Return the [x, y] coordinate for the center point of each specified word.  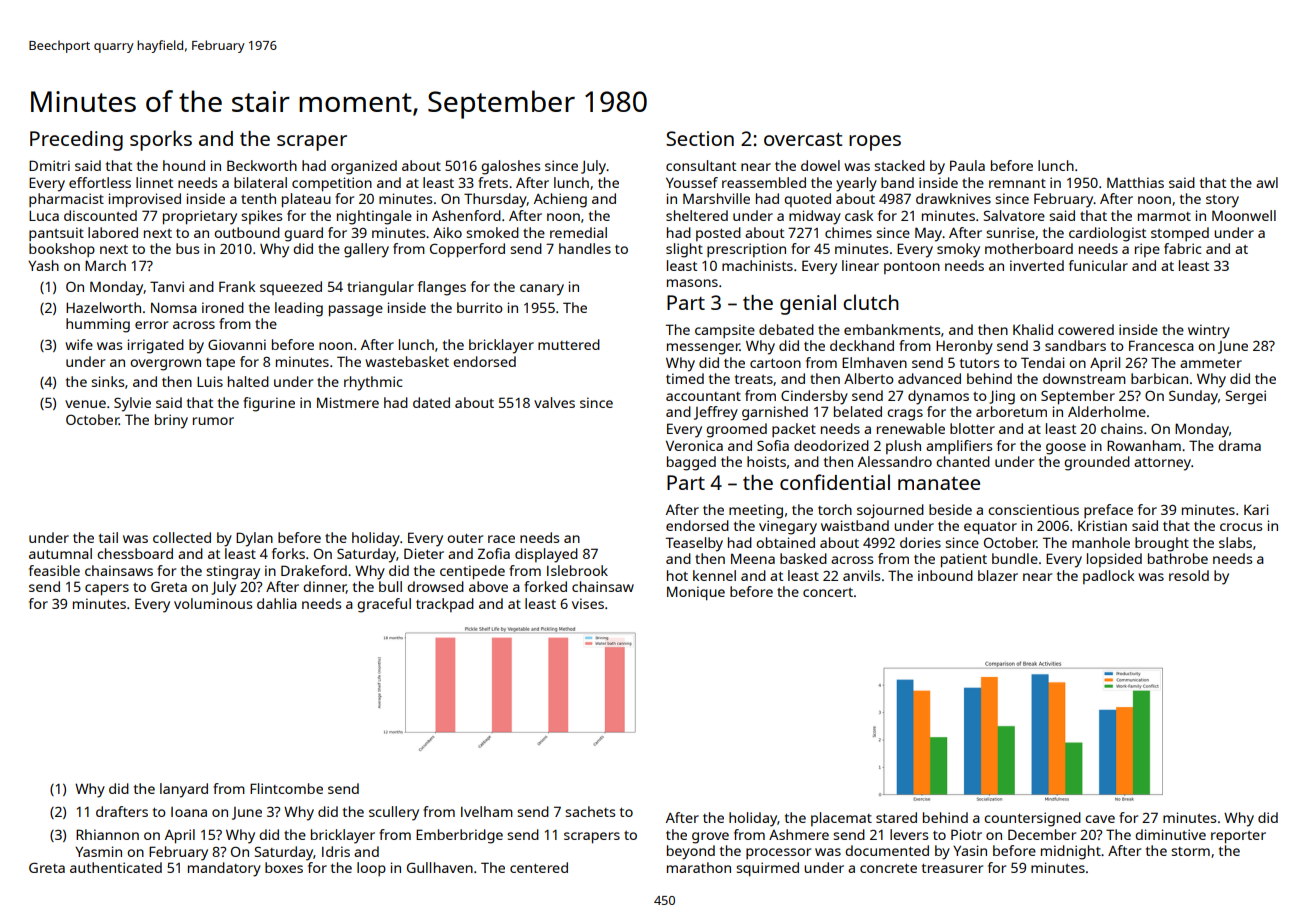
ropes [875, 143]
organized [364, 167]
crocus [1241, 527]
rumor [213, 421]
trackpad [445, 605]
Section [700, 138]
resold [1189, 575]
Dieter [424, 553]
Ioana [189, 812]
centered [539, 867]
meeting [756, 511]
